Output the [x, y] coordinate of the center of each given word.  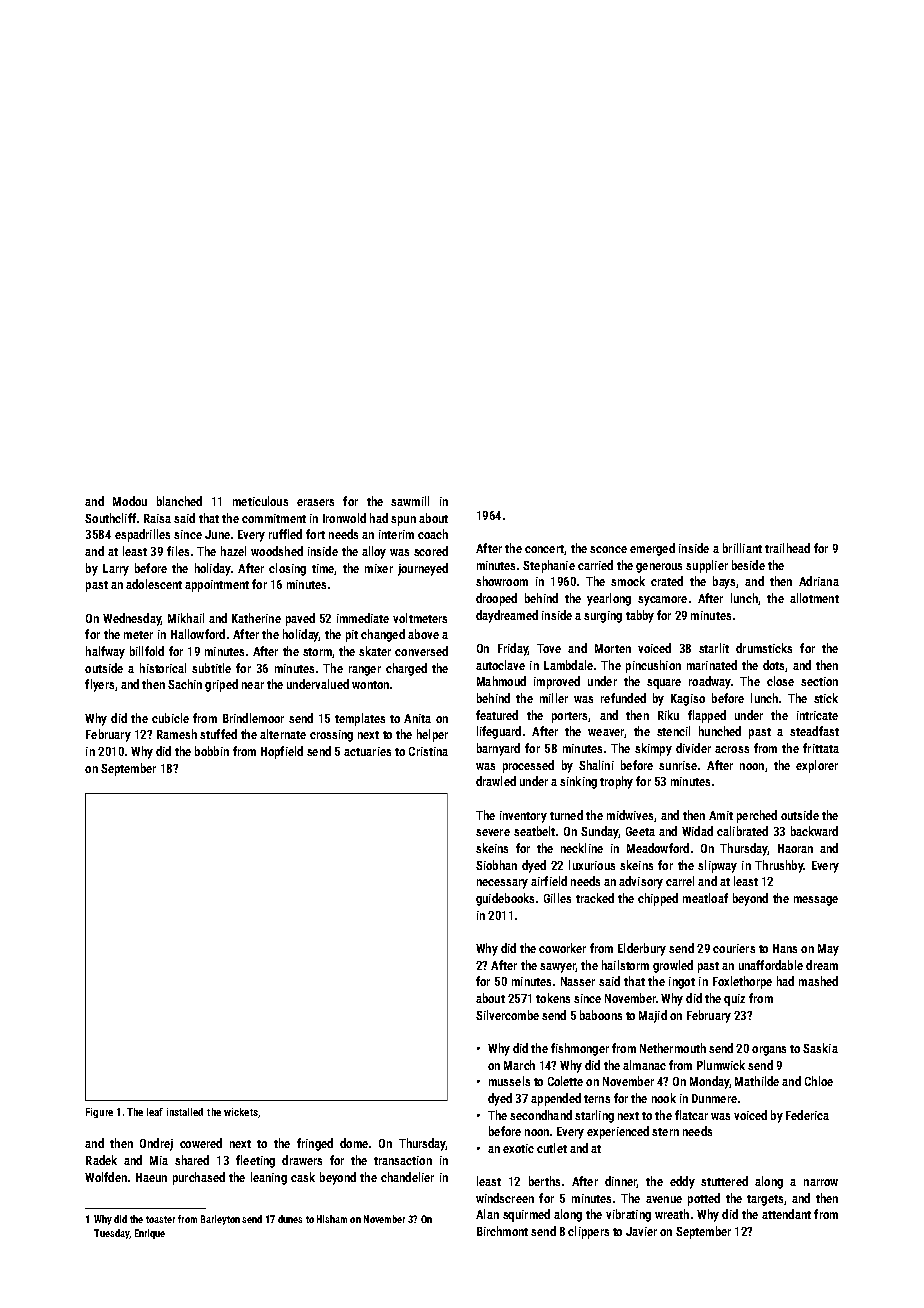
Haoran [795, 848]
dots [773, 665]
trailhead [787, 548]
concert [544, 549]
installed [185, 1112]
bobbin [212, 751]
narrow [821, 1182]
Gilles [557, 898]
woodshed [277, 551]
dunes [290, 1219]
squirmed [526, 1215]
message [816, 901]
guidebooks [505, 899]
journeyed [423, 569]
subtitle [211, 668]
